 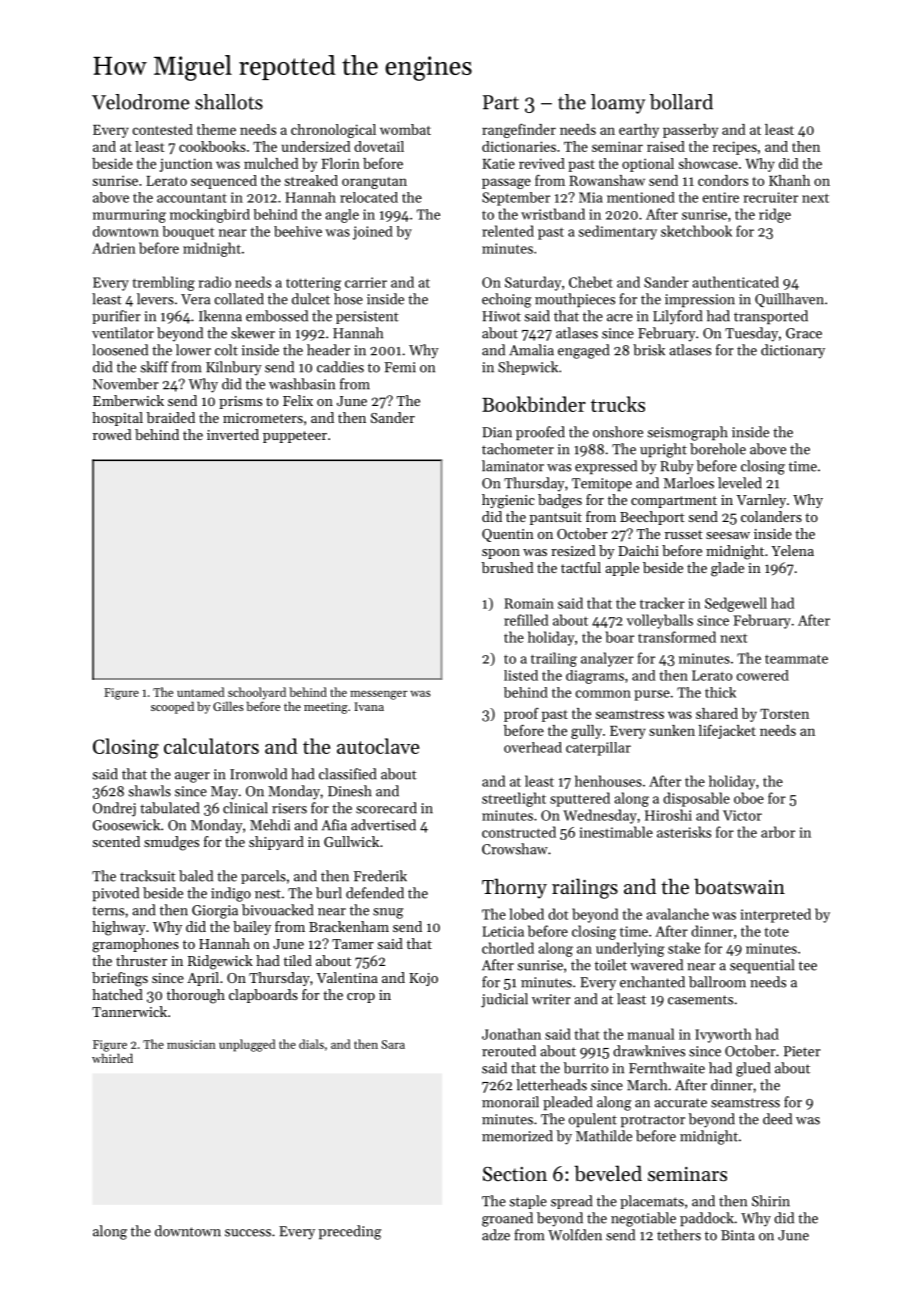 I want to click on Felix, so click(x=298, y=400).
